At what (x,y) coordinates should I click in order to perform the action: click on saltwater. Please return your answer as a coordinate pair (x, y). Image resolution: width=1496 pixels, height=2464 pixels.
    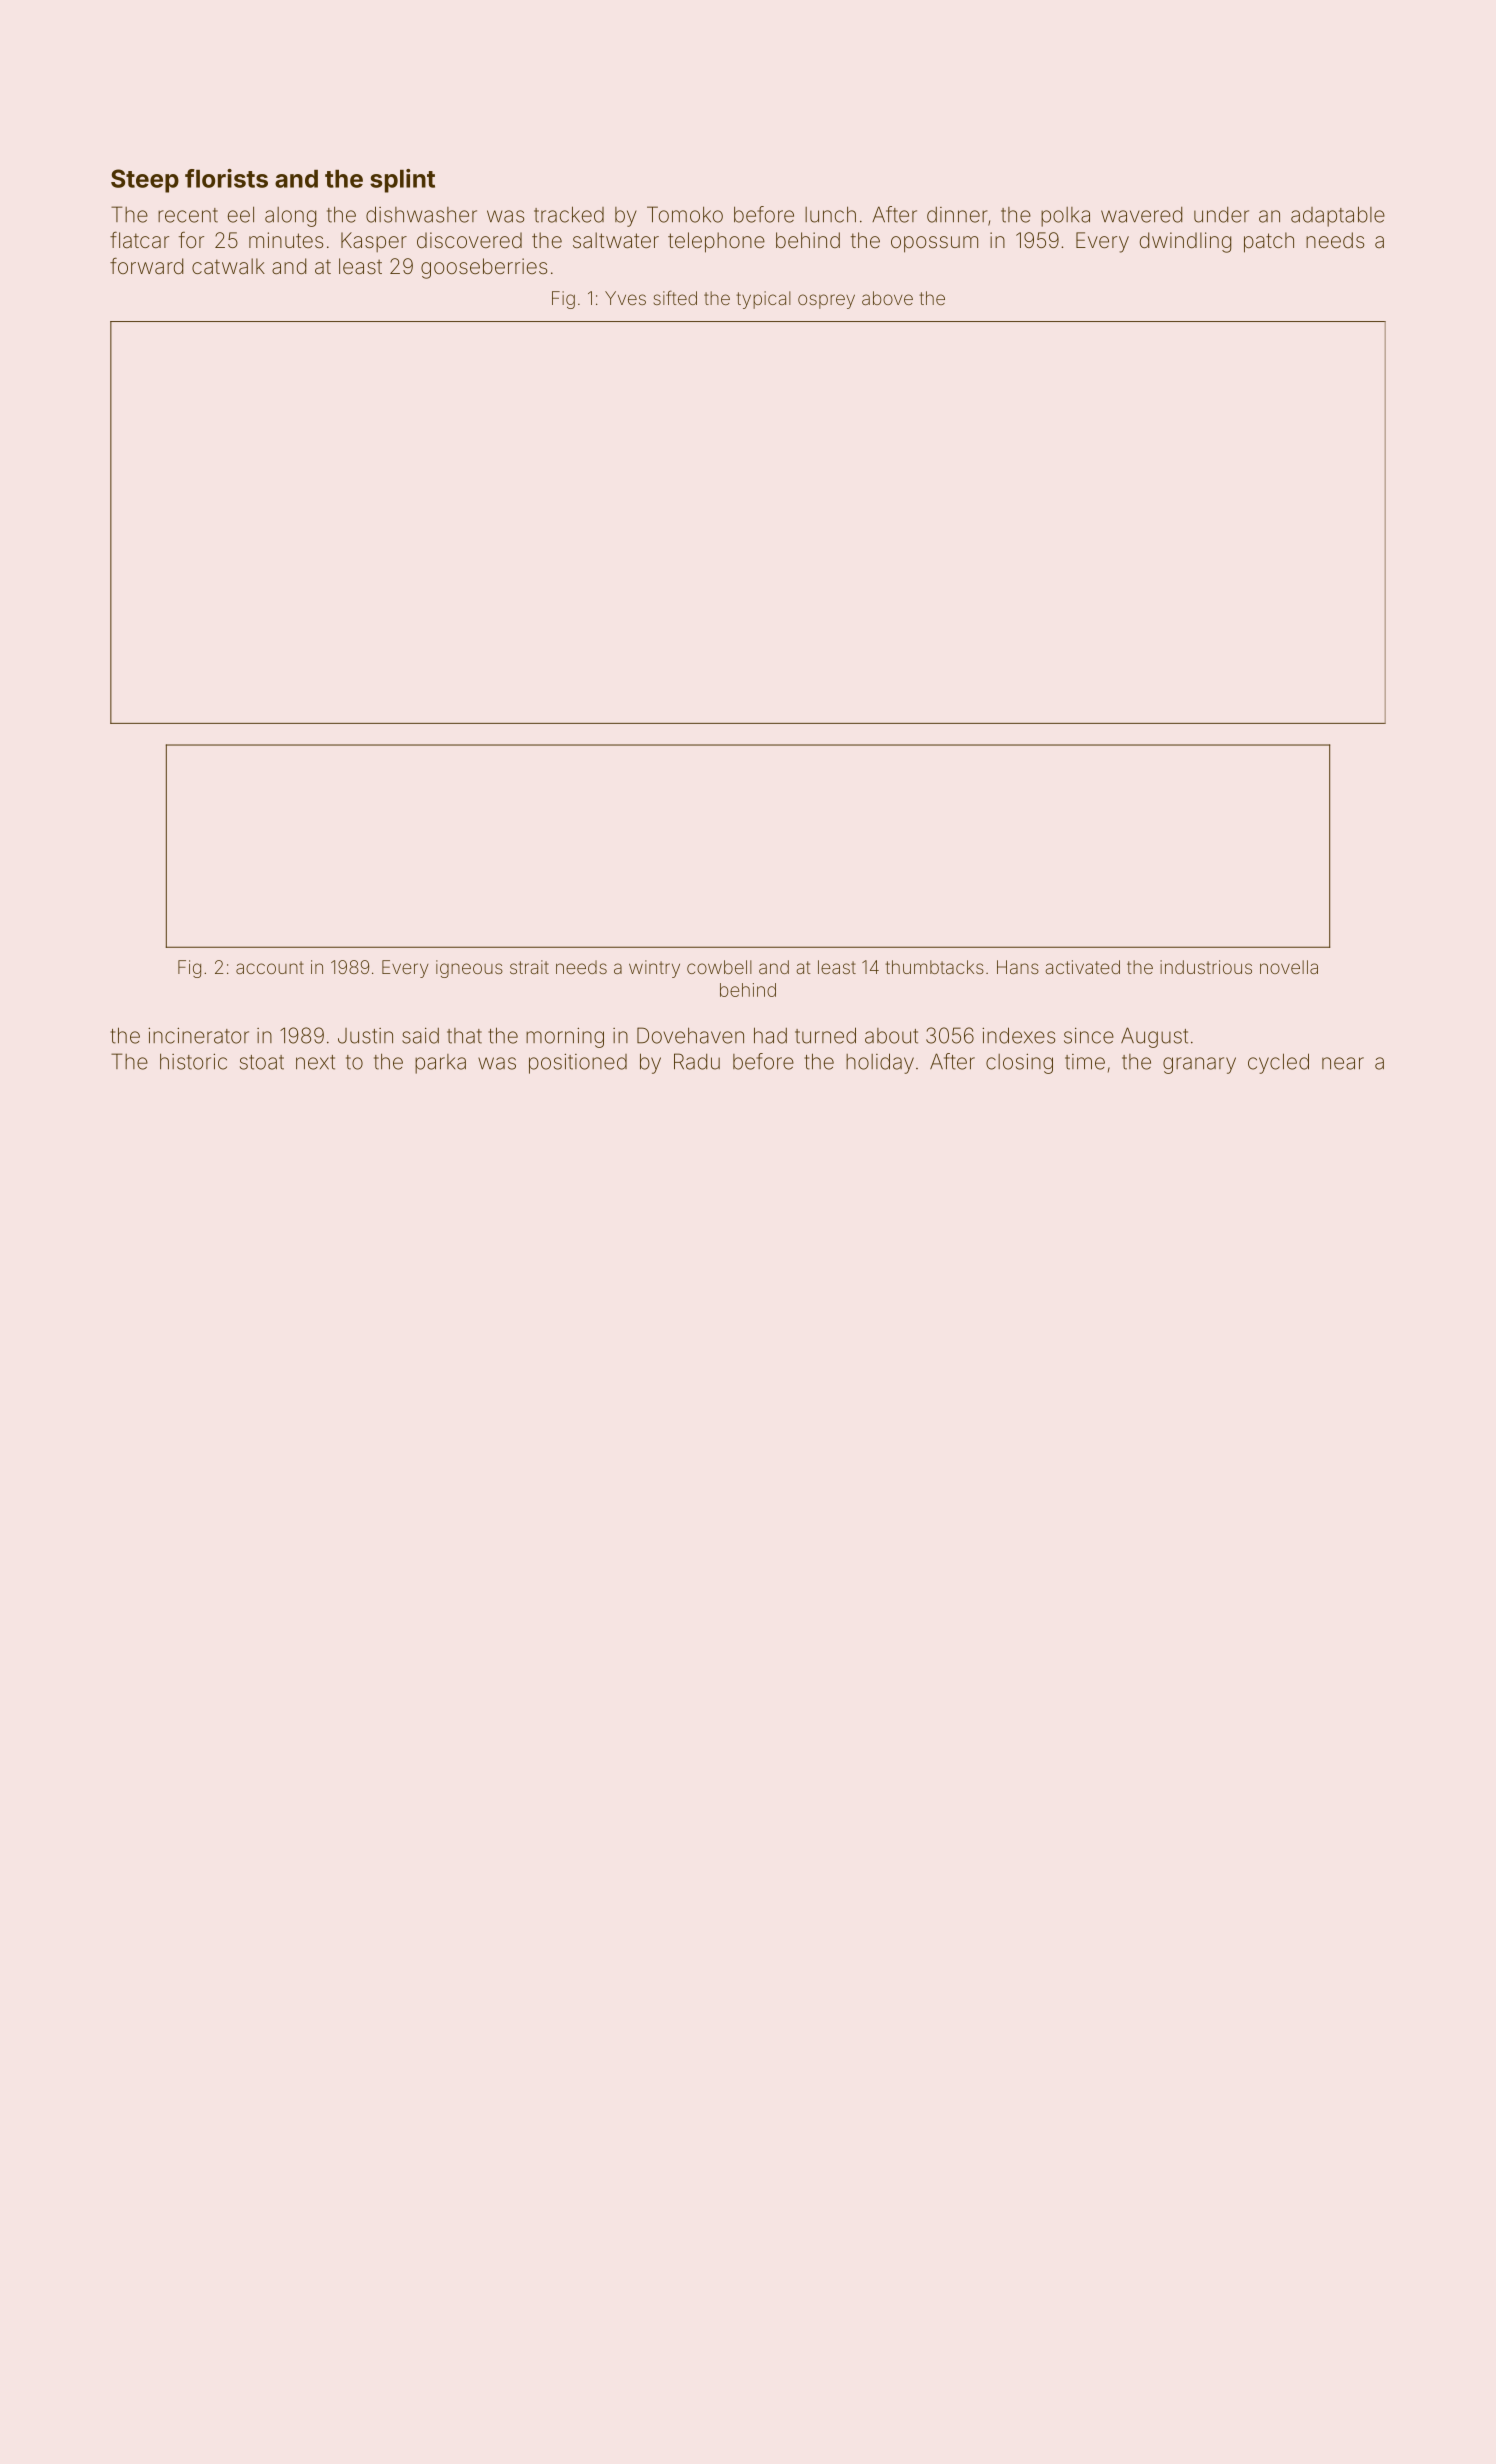
    Looking at the image, I should click on (616, 240).
